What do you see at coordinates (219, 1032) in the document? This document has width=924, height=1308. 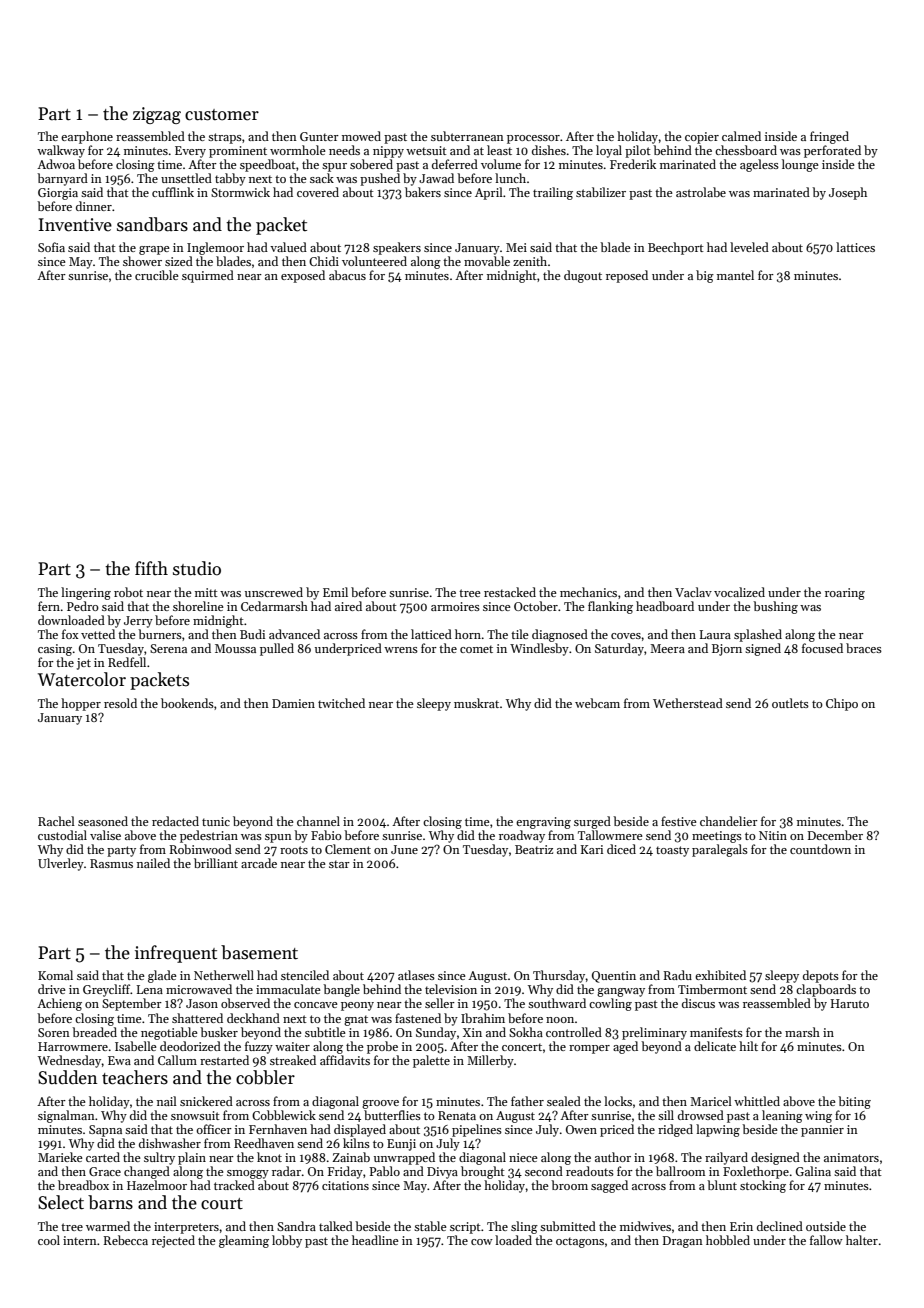 I see `busker` at bounding box center [219, 1032].
